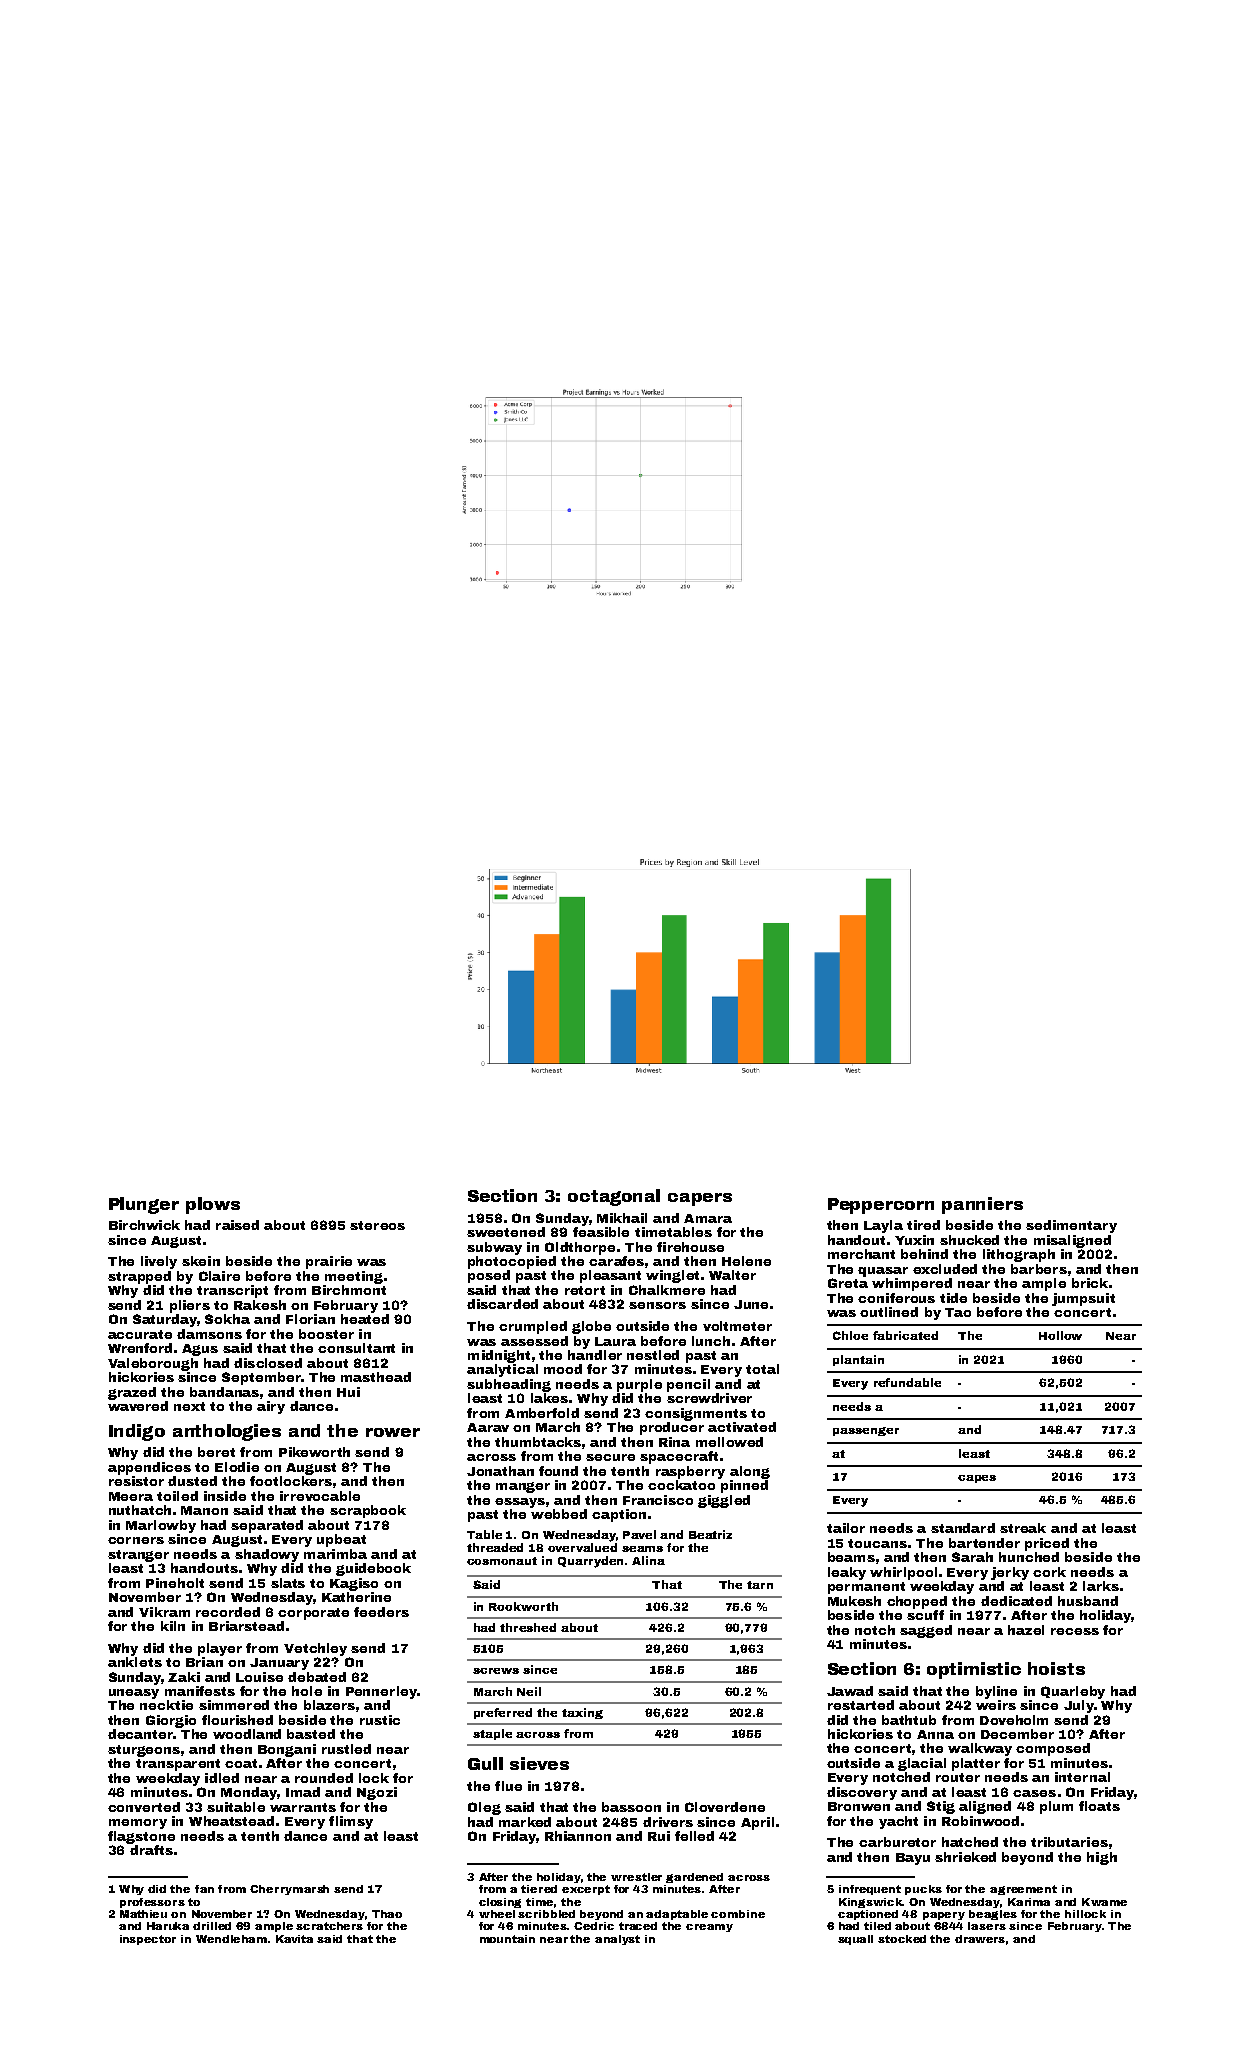 This document has height=2057, width=1249. Describe the element at coordinates (315, 1649) in the document. I see `Vetchley` at that location.
